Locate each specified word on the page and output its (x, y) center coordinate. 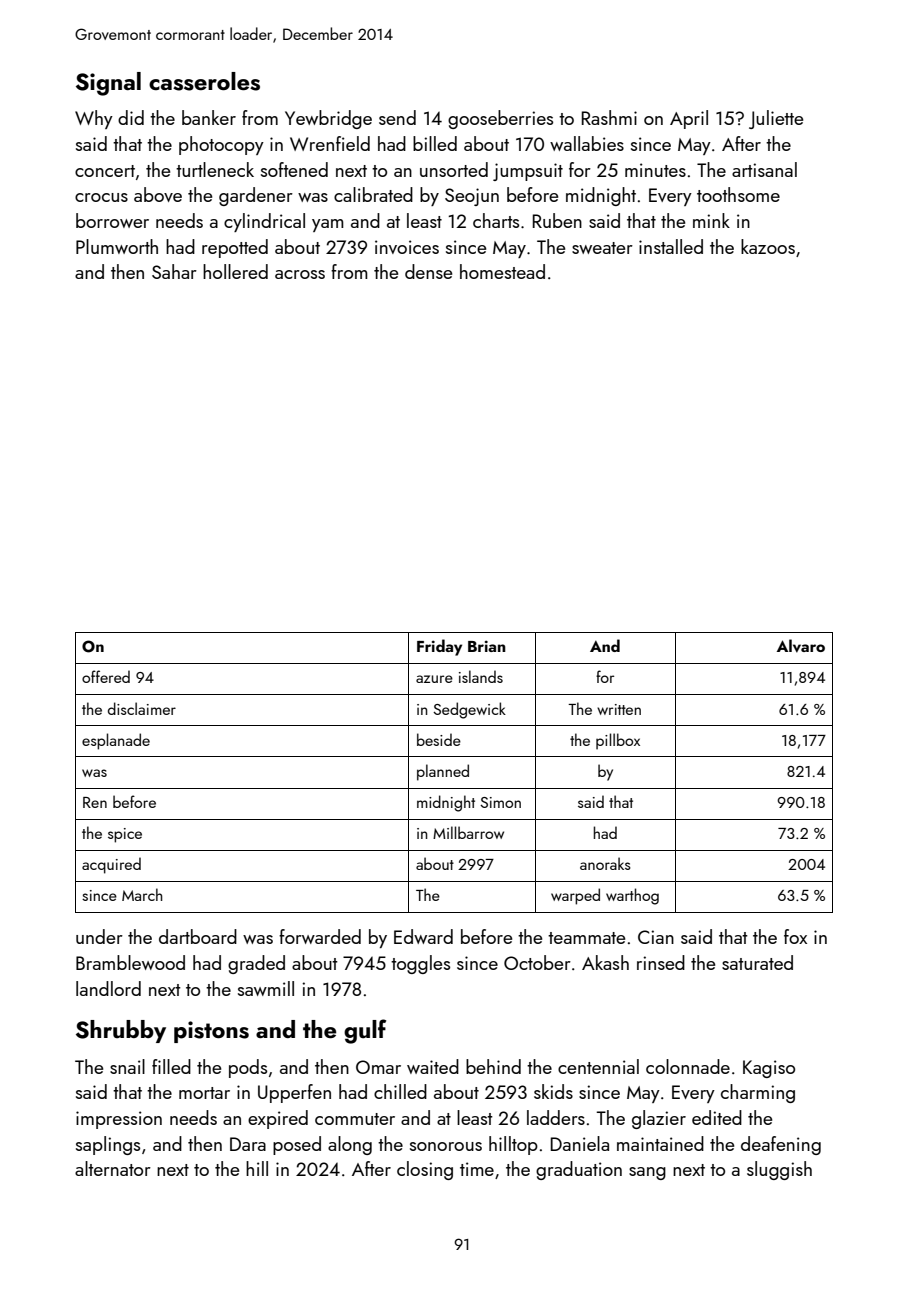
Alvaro (801, 646)
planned (443, 772)
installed (671, 246)
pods (248, 1068)
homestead (502, 271)
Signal (108, 84)
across (300, 274)
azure (434, 679)
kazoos (768, 246)
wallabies (587, 143)
